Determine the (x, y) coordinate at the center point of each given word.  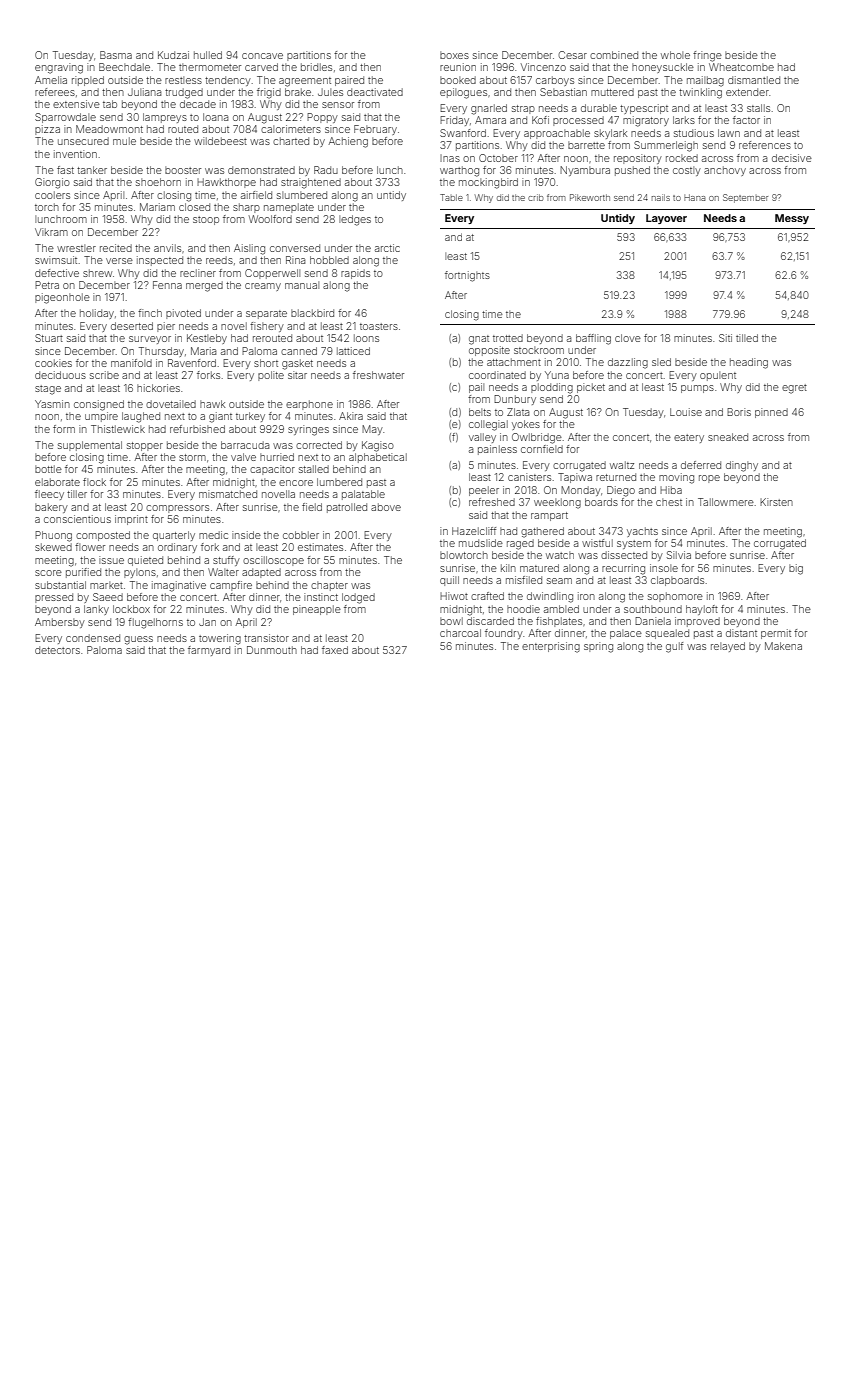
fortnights (467, 276)
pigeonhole (62, 298)
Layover (666, 219)
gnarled (489, 109)
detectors (57, 650)
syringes (308, 430)
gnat (479, 340)
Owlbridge (537, 438)
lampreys (165, 118)
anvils (167, 248)
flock (94, 482)
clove (628, 338)
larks (684, 120)
